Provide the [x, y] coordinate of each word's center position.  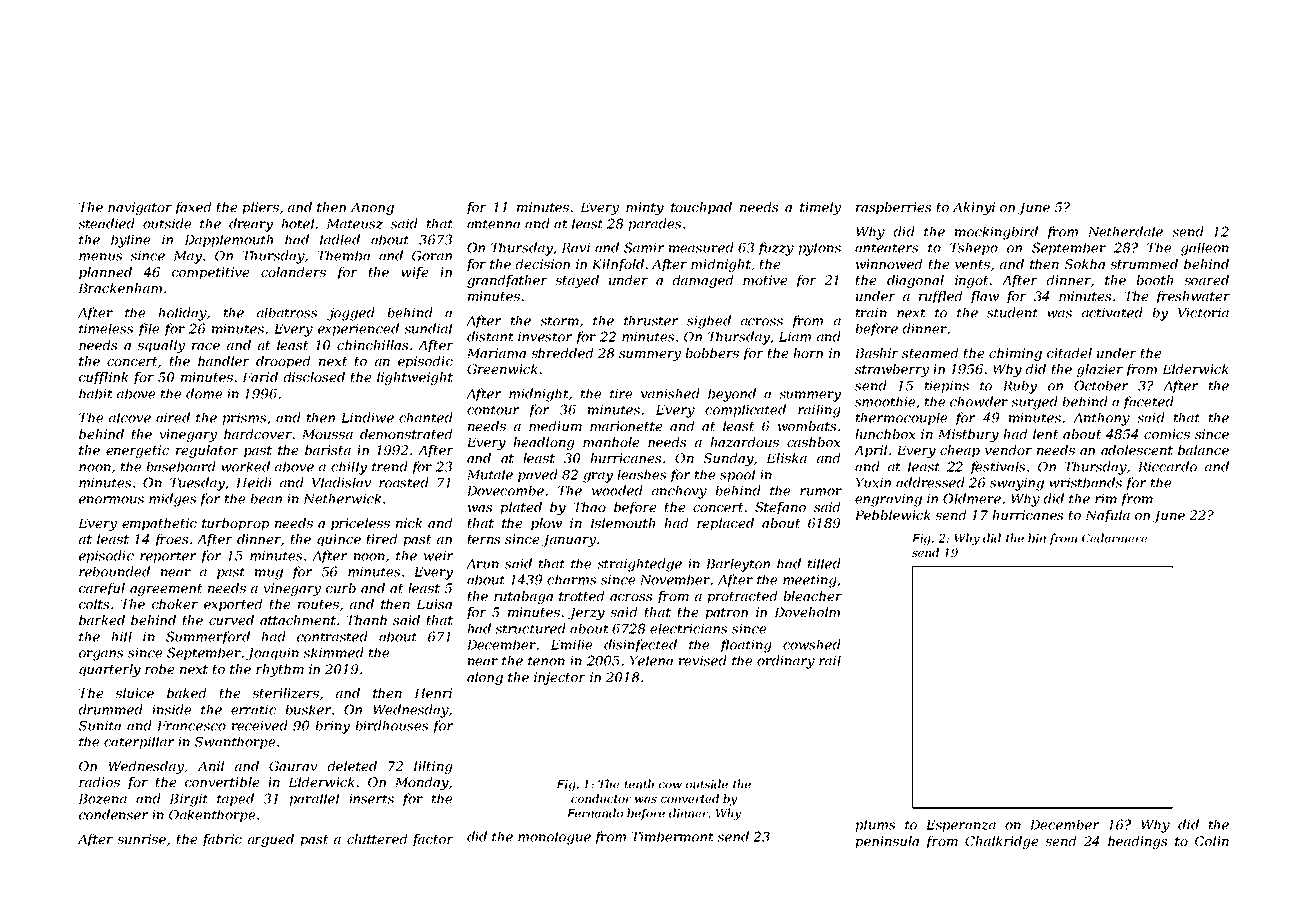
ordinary [786, 662]
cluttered [377, 839]
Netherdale [1125, 231]
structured [530, 628]
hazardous [744, 442]
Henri [433, 693]
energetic [137, 451]
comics [1167, 434]
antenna [493, 224]
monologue [554, 838]
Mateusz [355, 224]
